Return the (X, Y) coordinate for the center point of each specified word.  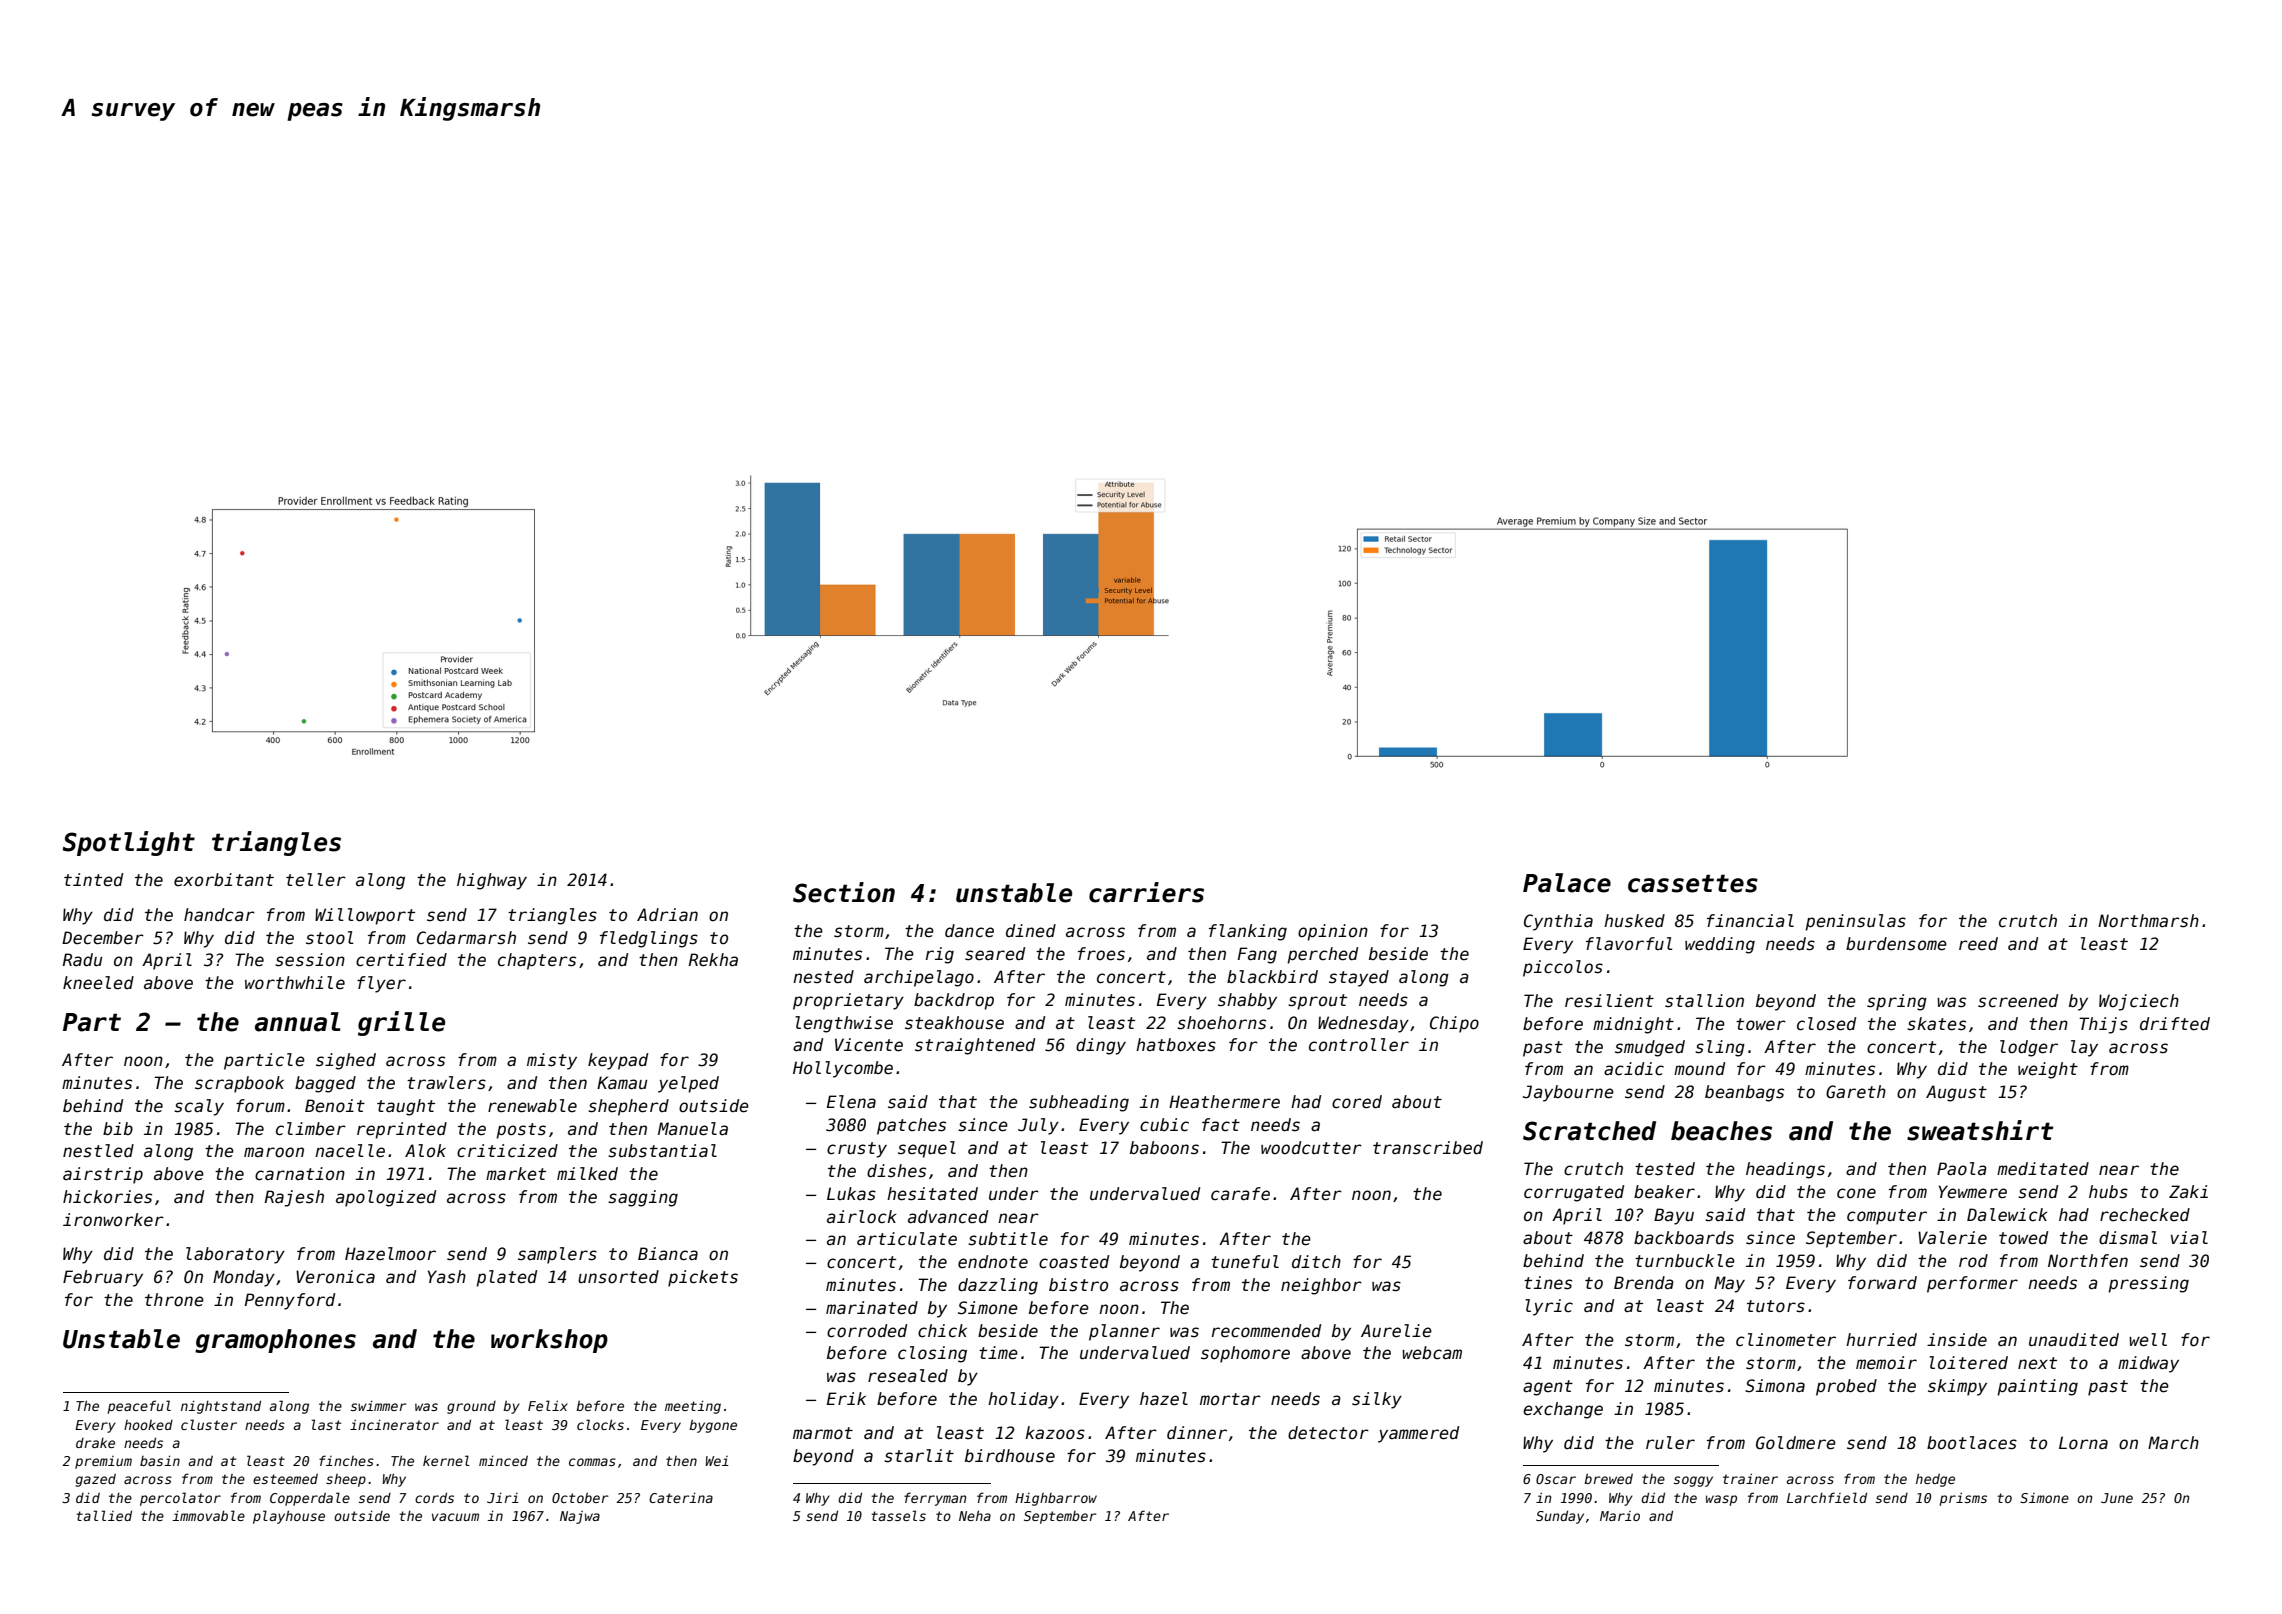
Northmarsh (2148, 921)
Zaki (2188, 1192)
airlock (861, 1217)
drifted (2175, 1024)
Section (844, 892)
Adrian (667, 914)
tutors (1776, 1306)
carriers (1146, 892)
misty (552, 1061)
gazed (96, 1480)
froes (1101, 954)
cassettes (1693, 883)
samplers (557, 1255)
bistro (1078, 1285)
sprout (1317, 1002)
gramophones (275, 1341)
